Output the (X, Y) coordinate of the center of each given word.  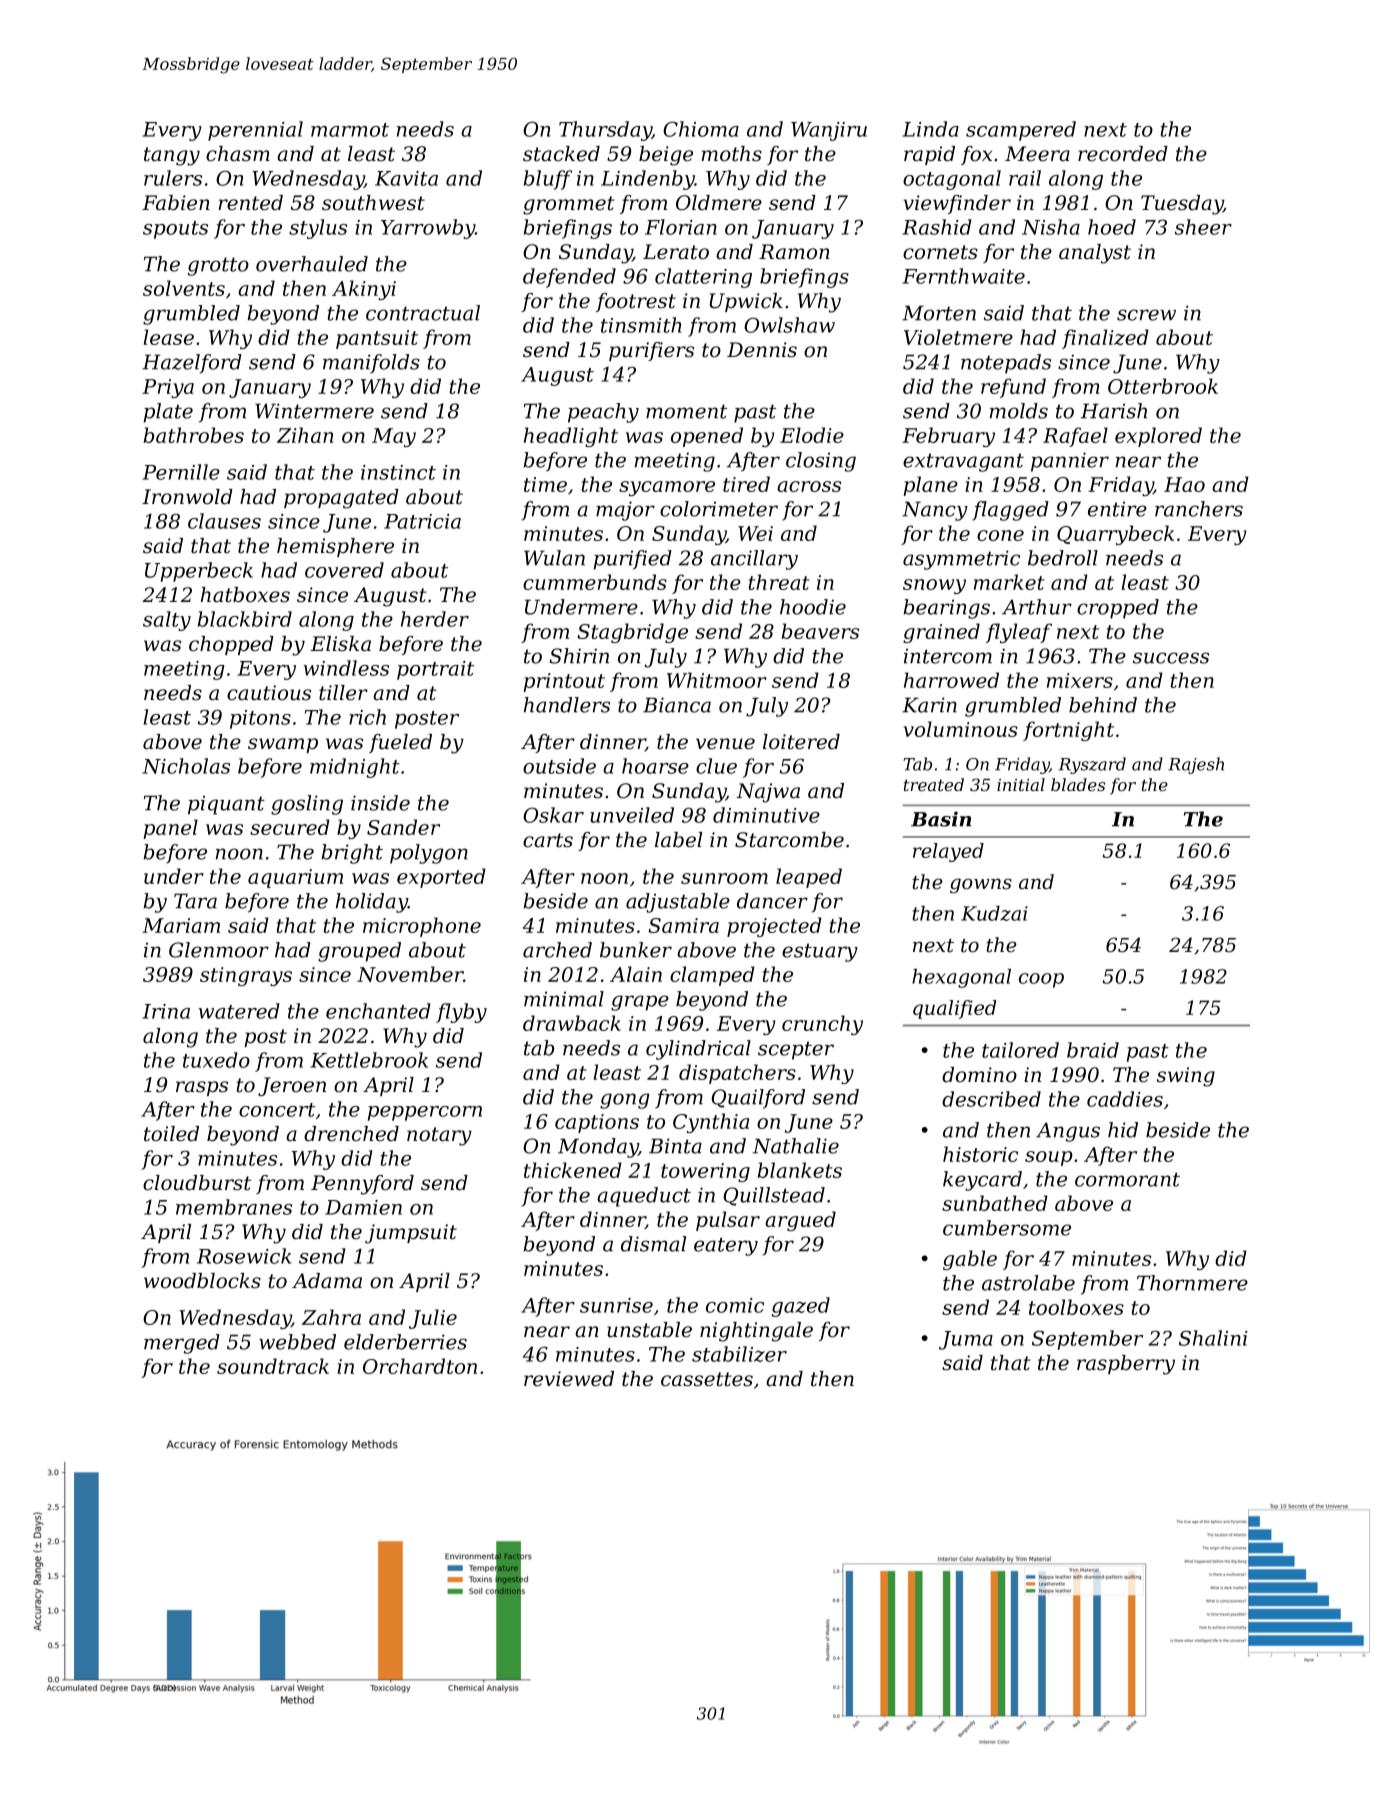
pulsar (728, 1221)
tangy (172, 156)
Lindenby (648, 180)
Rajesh (1196, 765)
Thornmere (1192, 1283)
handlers (567, 705)
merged (182, 1344)
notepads (1006, 364)
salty (167, 621)
